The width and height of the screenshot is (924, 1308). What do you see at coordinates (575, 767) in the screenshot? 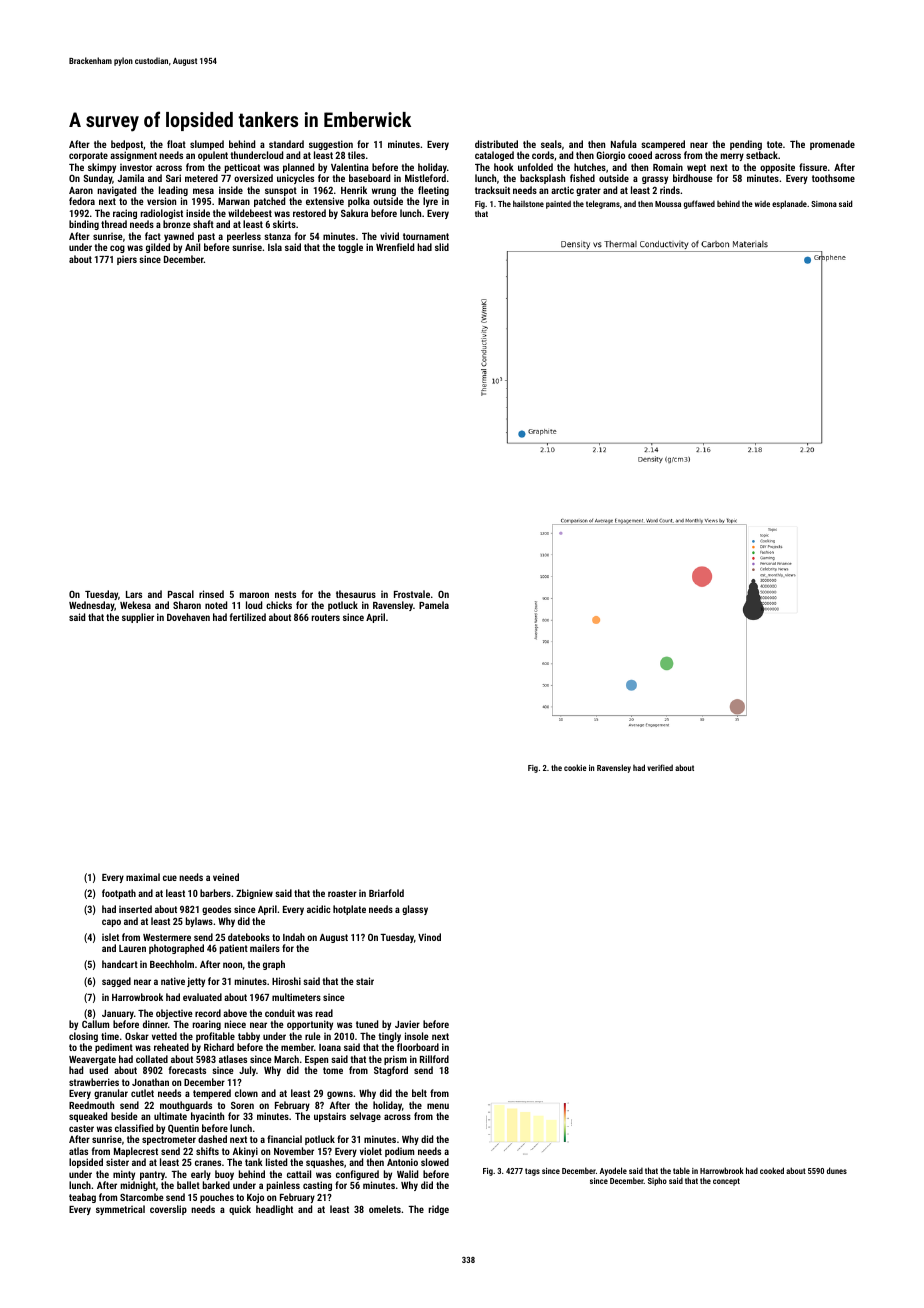
I see `cookie` at bounding box center [575, 767].
